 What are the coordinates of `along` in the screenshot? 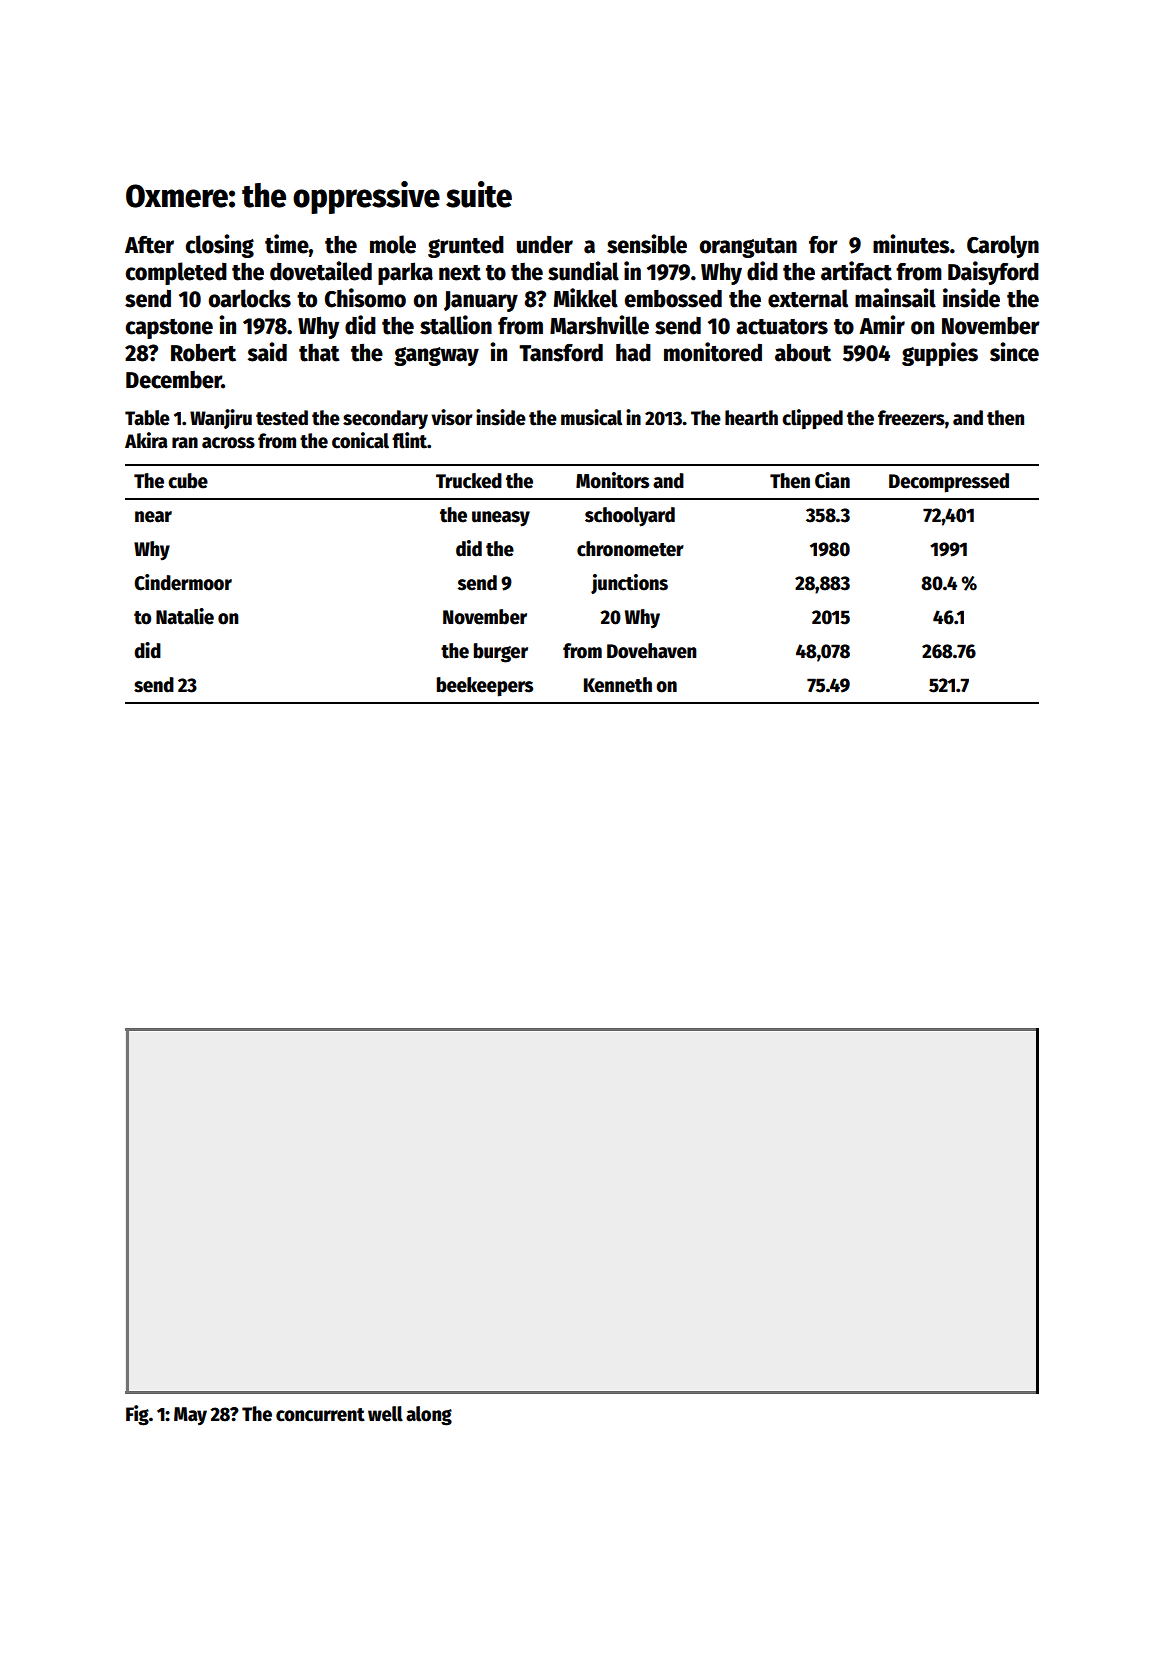 It's located at (429, 1416).
